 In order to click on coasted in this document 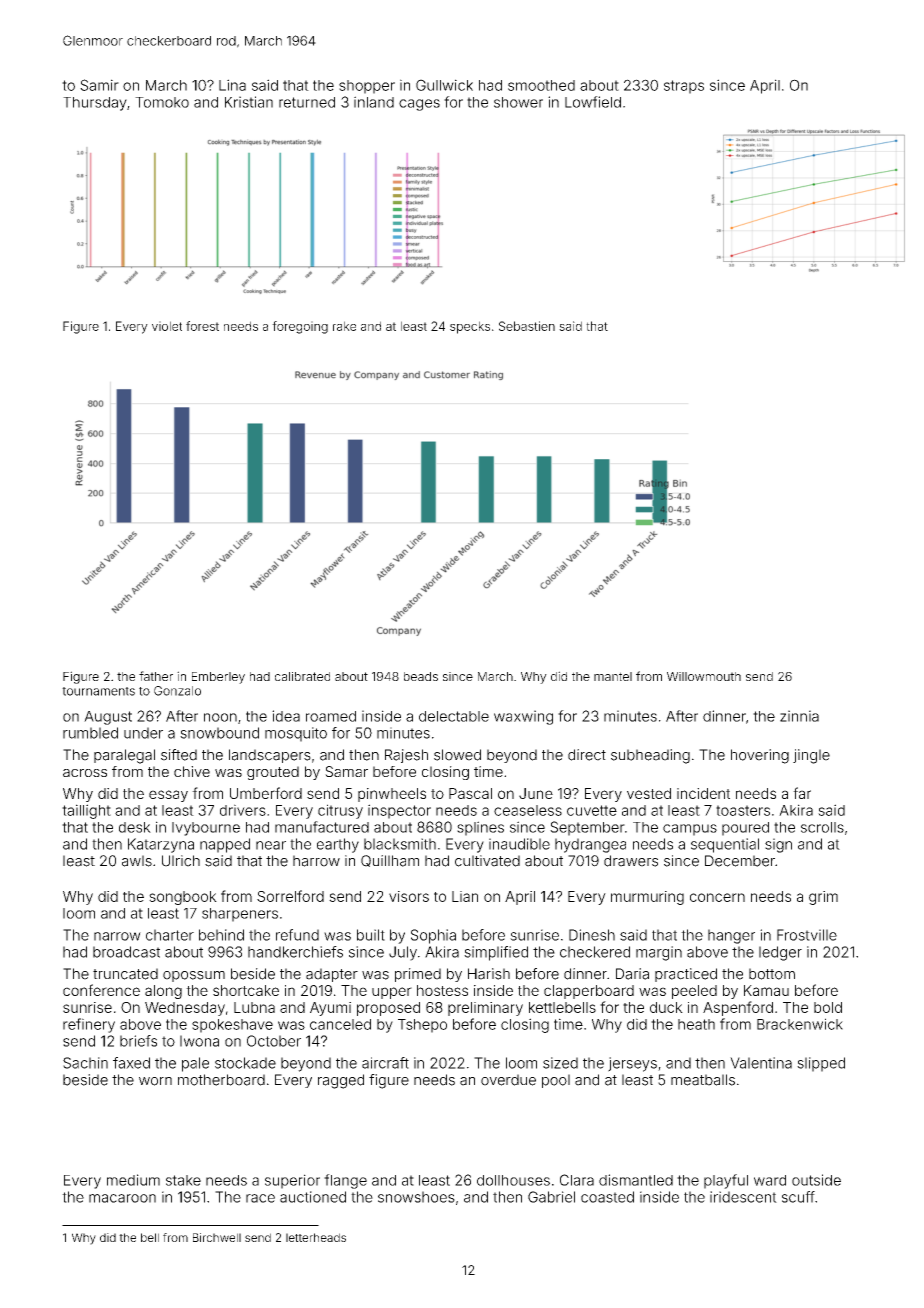, I will do `click(607, 1197)`.
